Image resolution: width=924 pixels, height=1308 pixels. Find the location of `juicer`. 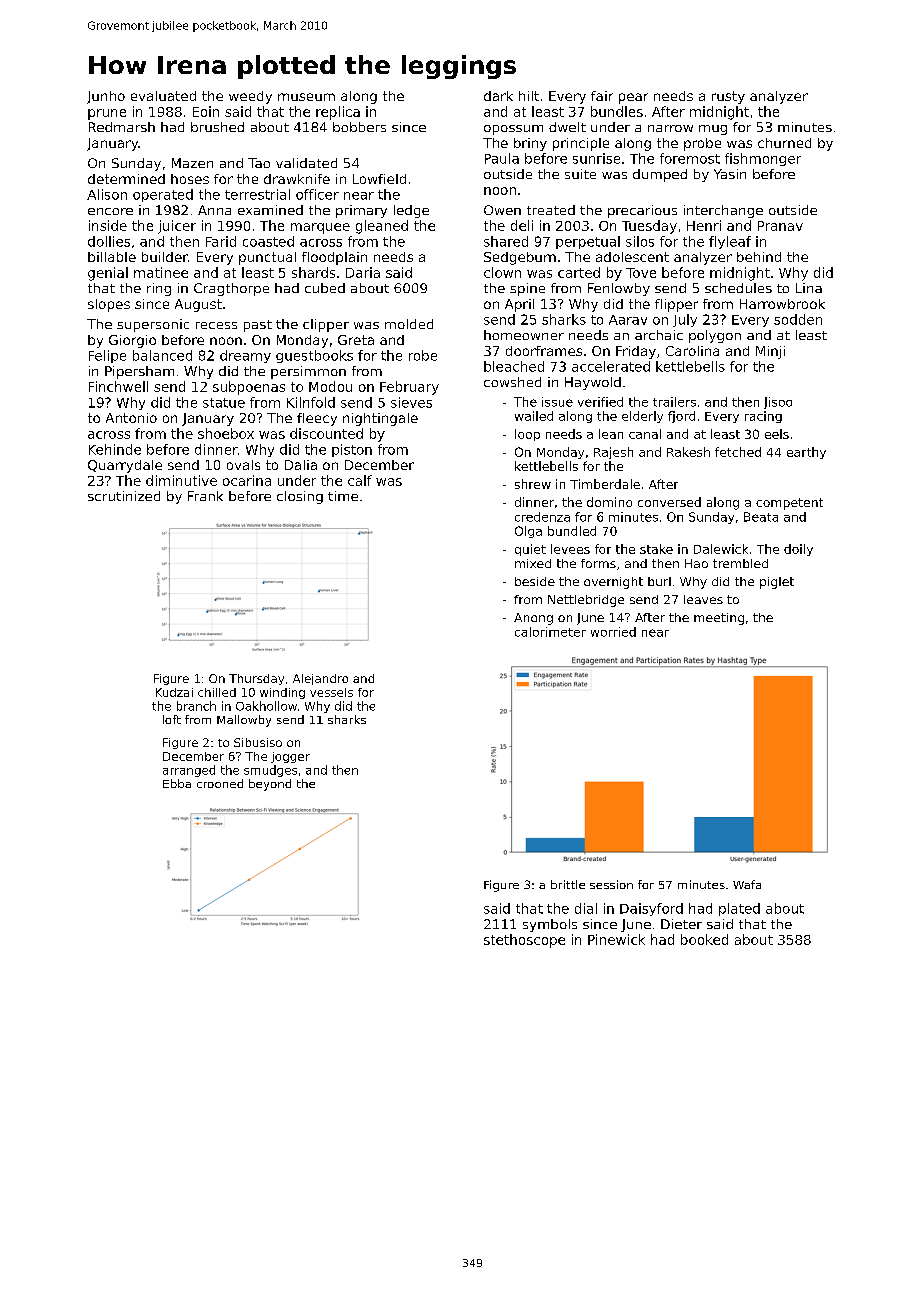

juicer is located at coordinates (177, 227).
